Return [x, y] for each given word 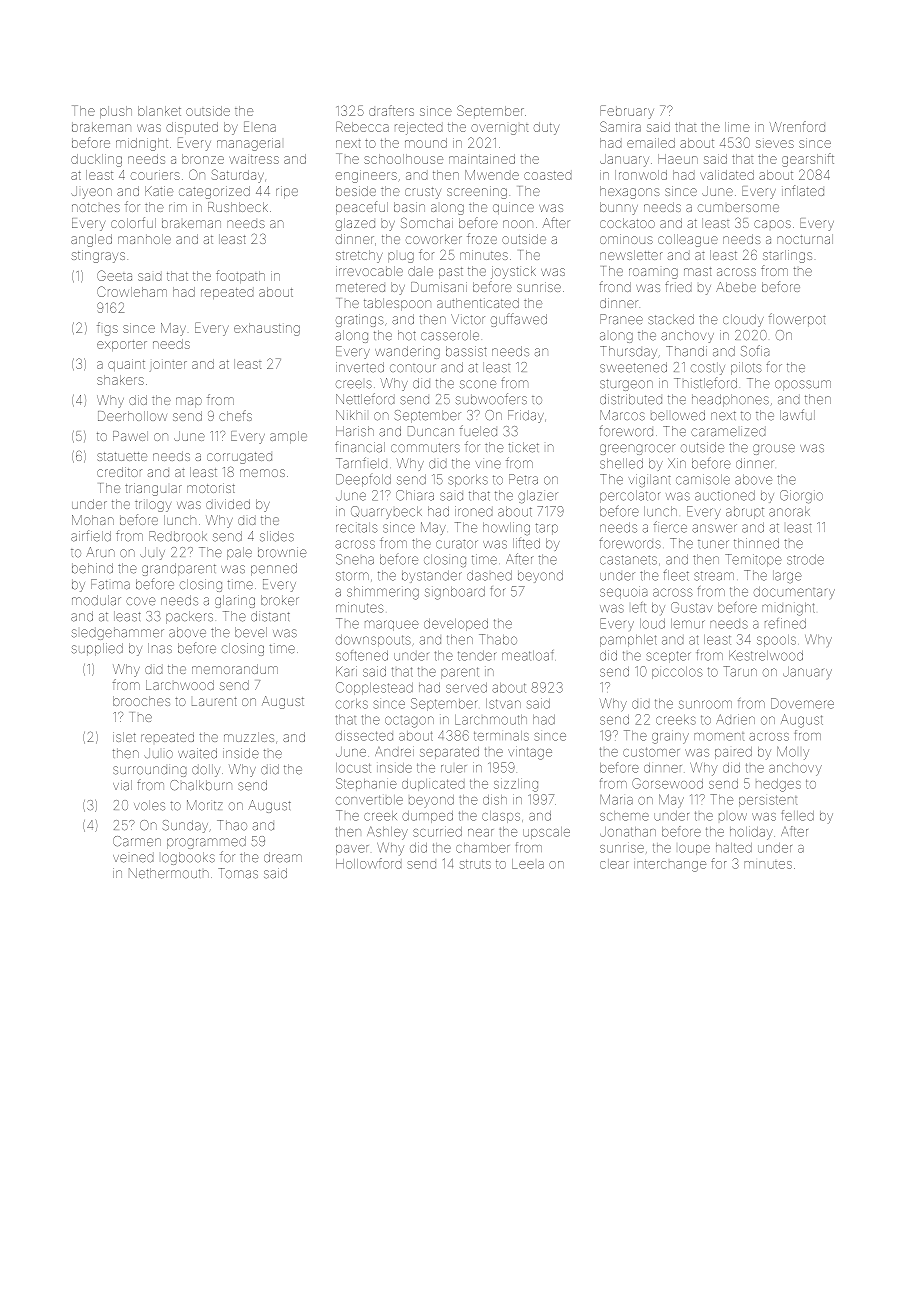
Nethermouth [169, 873]
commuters [425, 448]
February [627, 112]
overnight [499, 129]
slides [277, 536]
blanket [159, 111]
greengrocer [637, 449]
